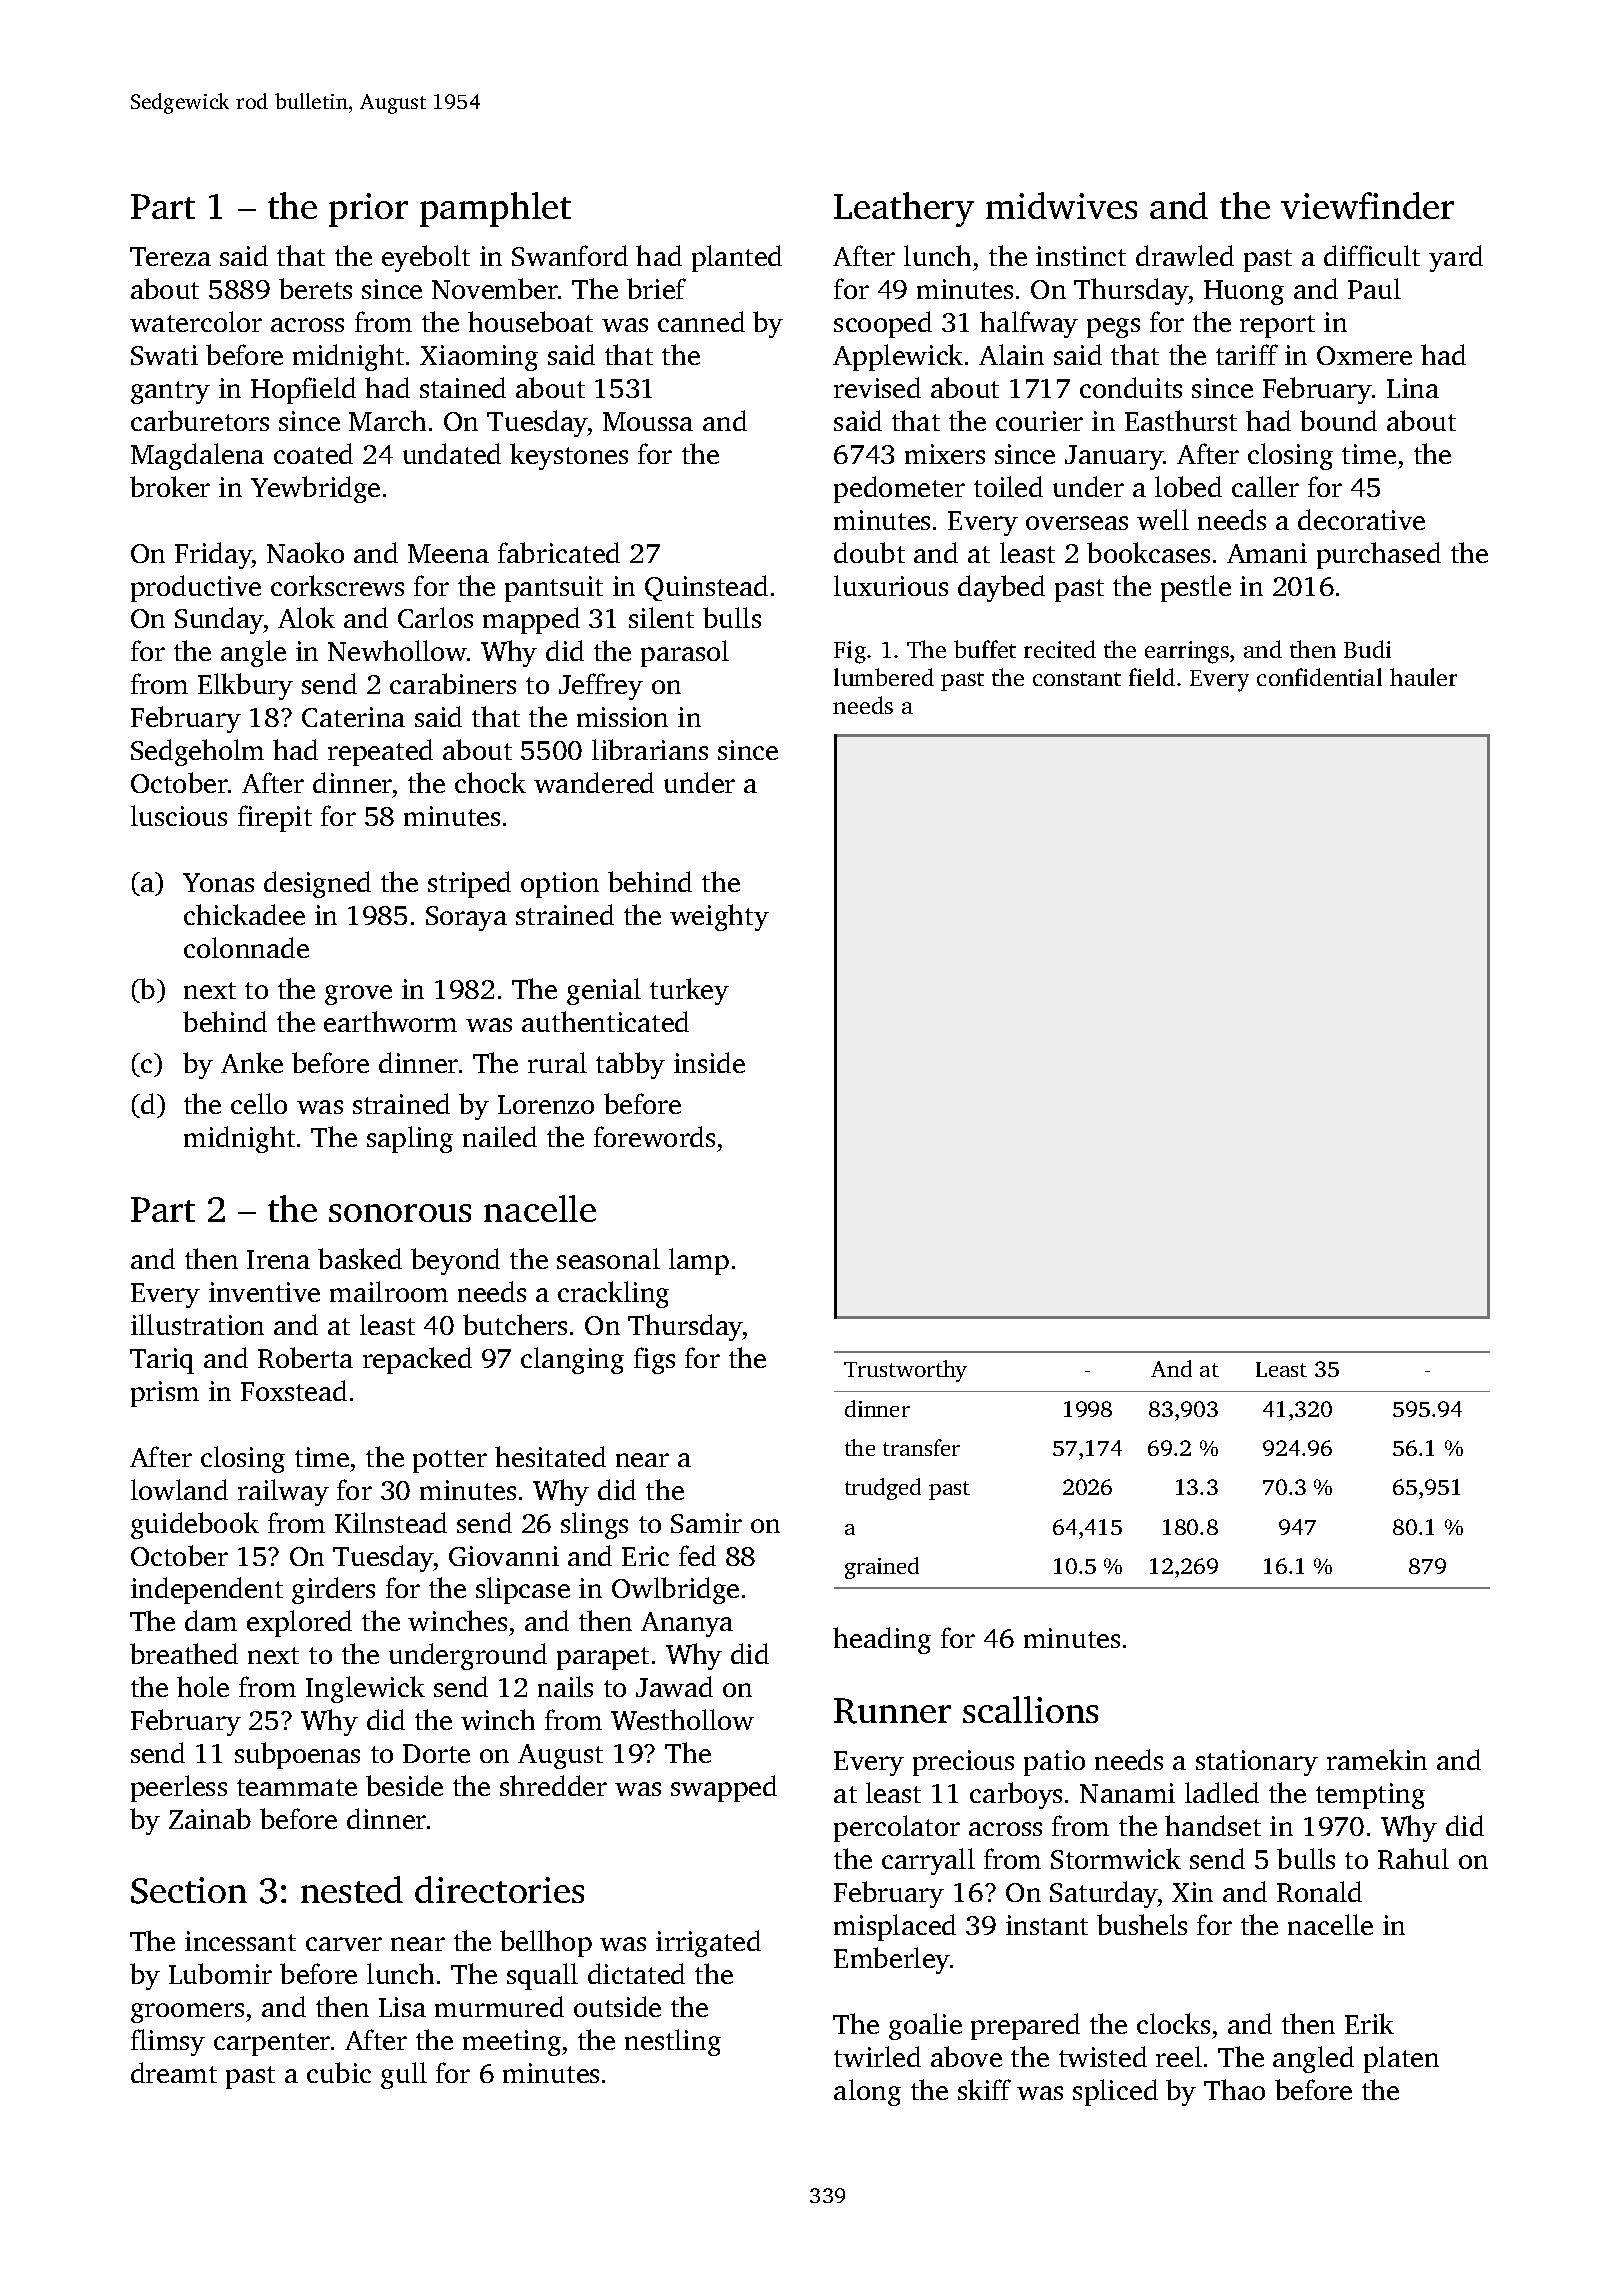 The image size is (1620, 2292). I want to click on skiff, so click(984, 2089).
